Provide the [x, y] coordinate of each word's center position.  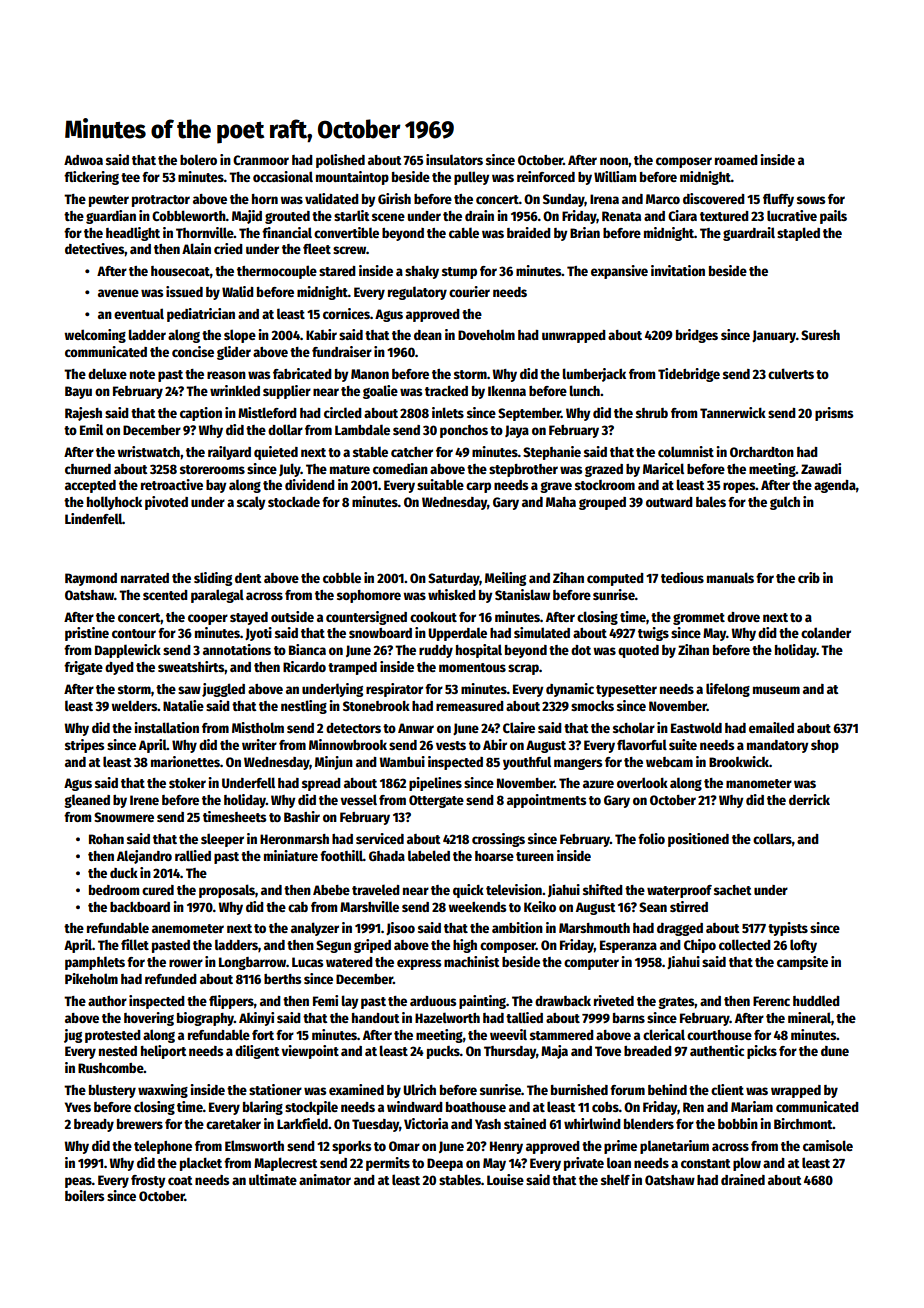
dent [248, 578]
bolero [198, 159]
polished [340, 161]
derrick [809, 799]
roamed [736, 160]
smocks [592, 706]
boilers [84, 1195]
